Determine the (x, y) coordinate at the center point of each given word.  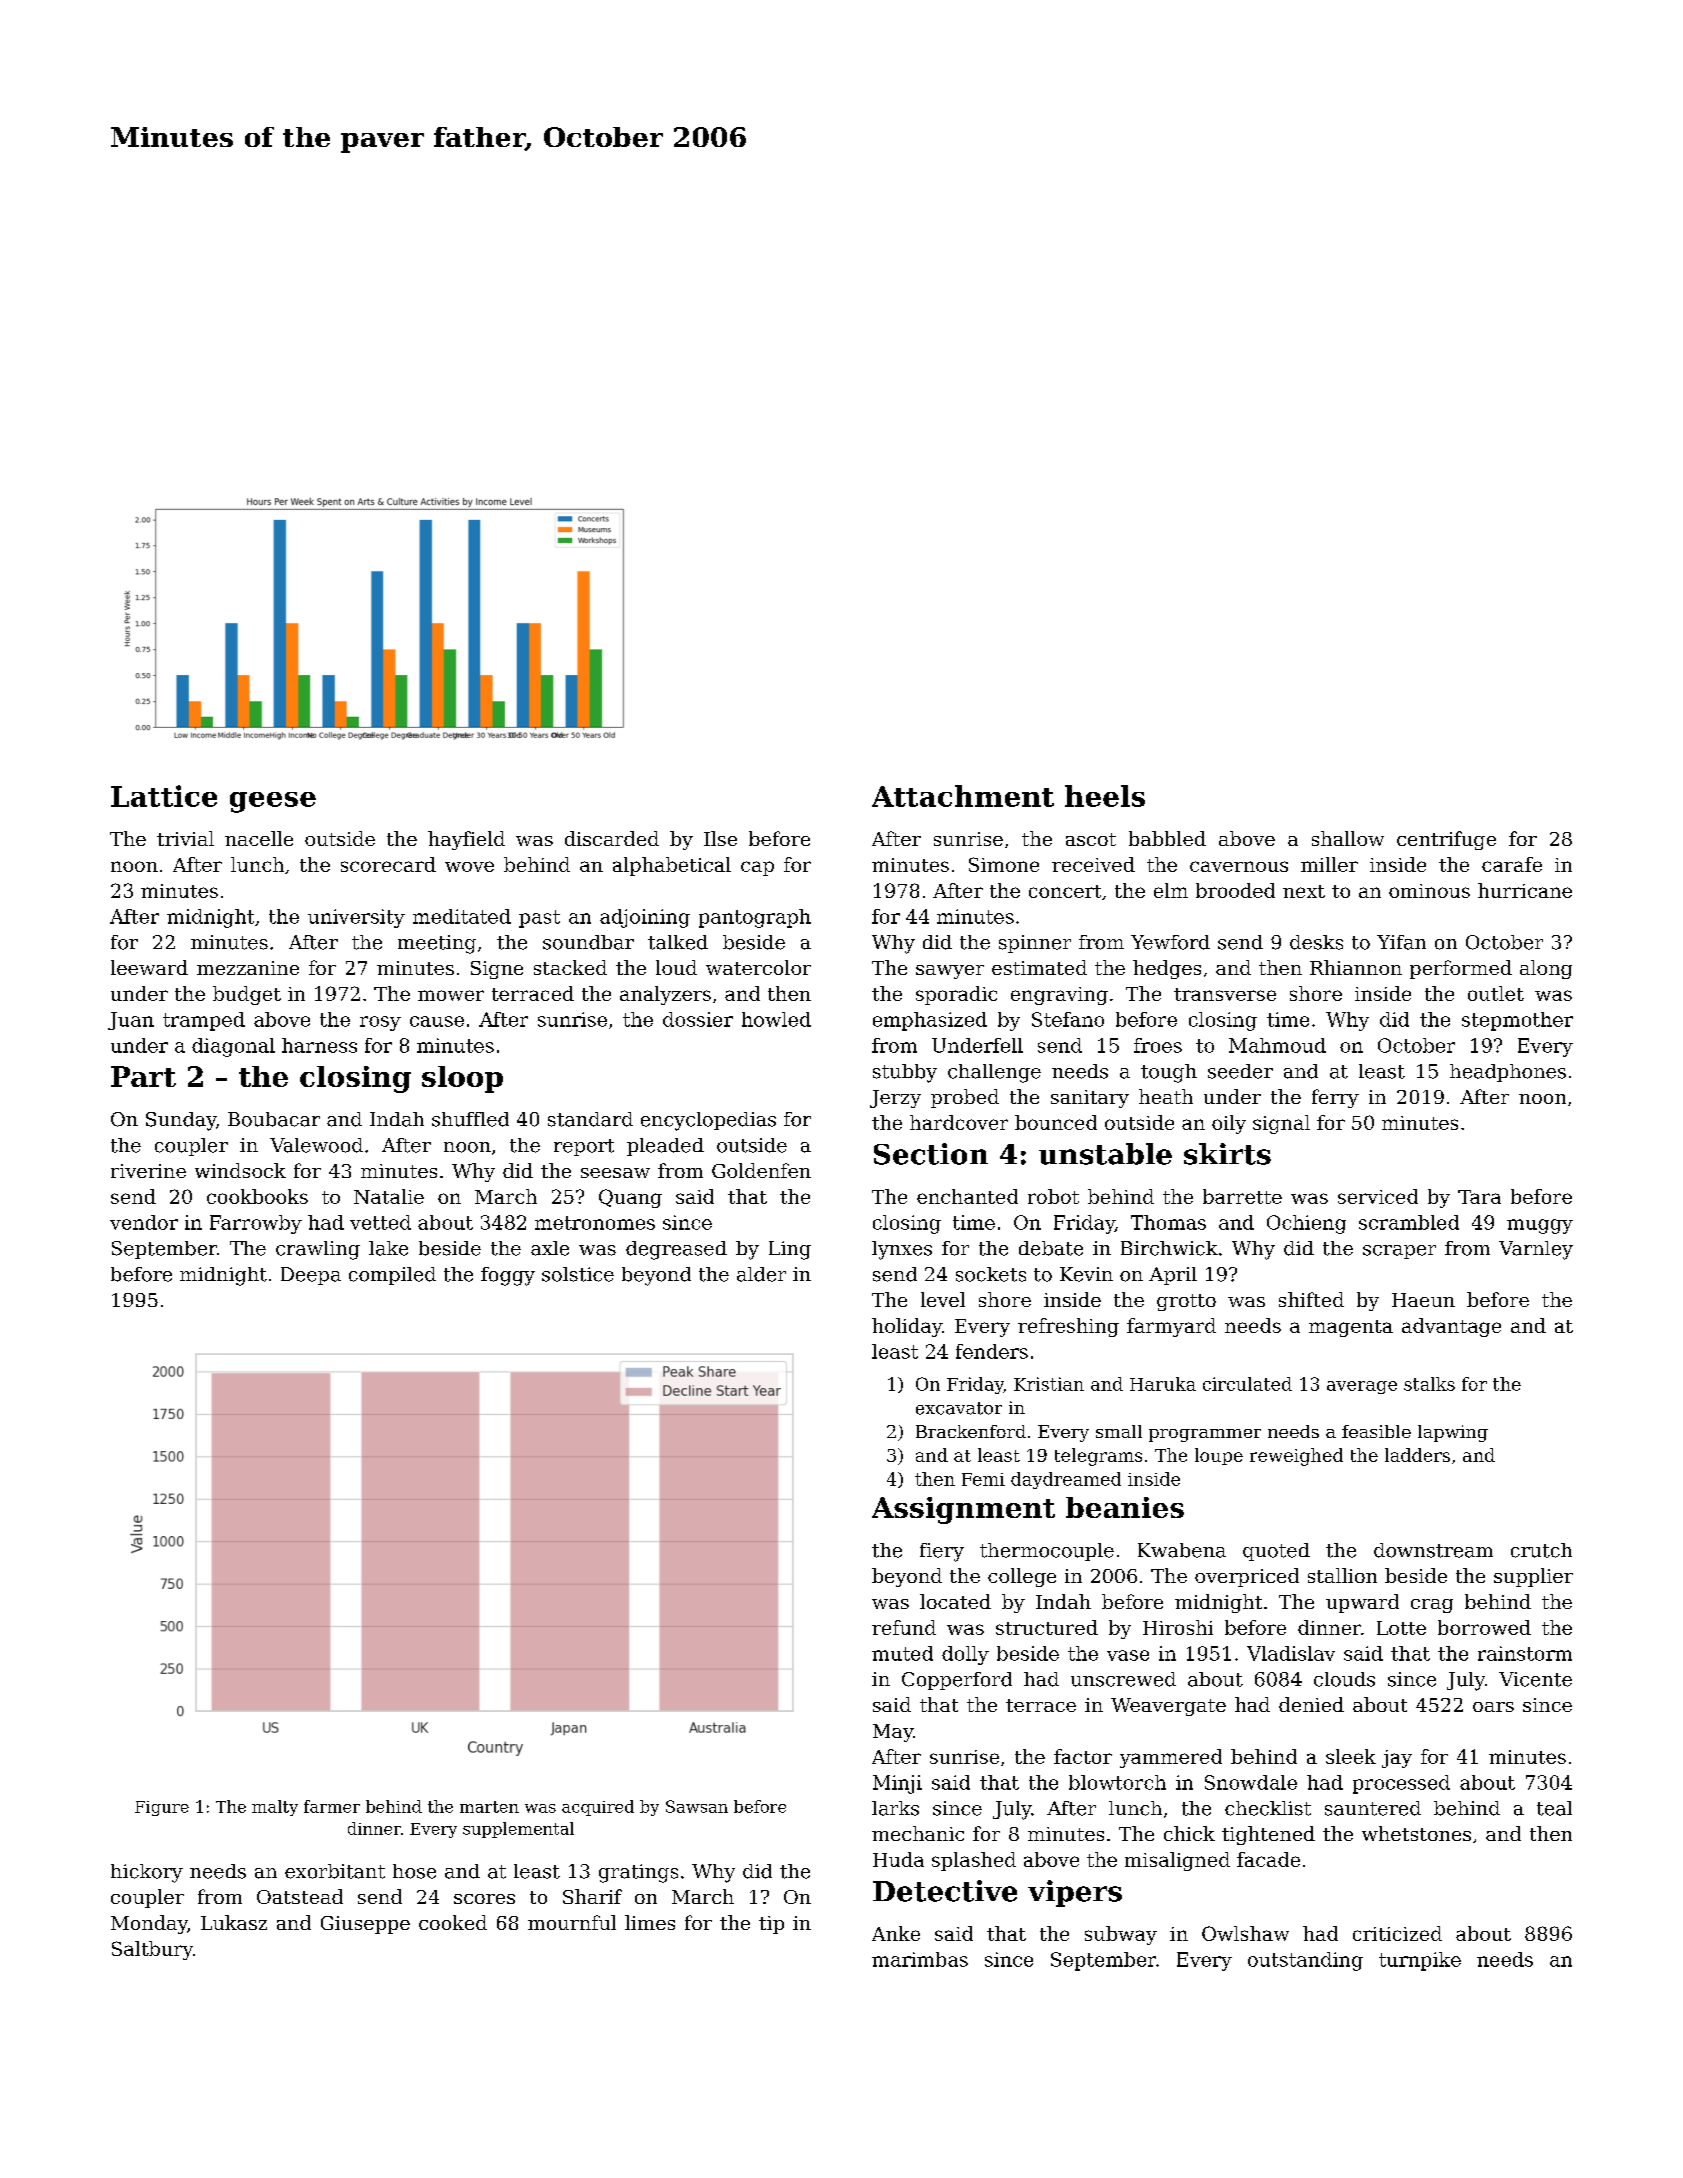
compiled (392, 1276)
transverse (1225, 994)
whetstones (1416, 1833)
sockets (991, 1274)
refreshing (1068, 1327)
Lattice (164, 796)
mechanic (918, 1833)
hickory (147, 1873)
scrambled (1409, 1222)
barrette (1242, 1196)
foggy (508, 1276)
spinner (1035, 944)
